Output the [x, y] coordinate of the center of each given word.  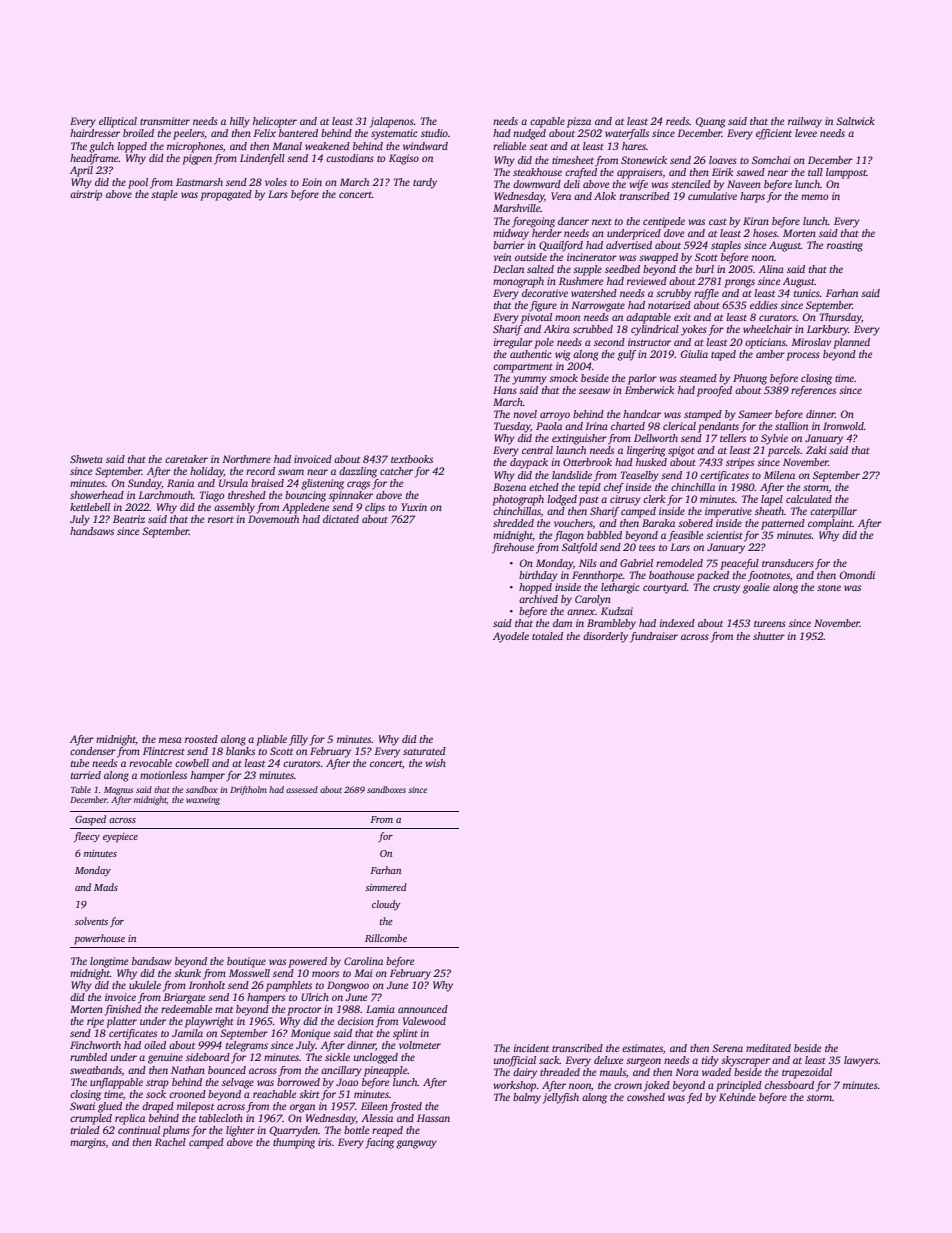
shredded [513, 523]
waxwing [203, 800]
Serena [727, 1048]
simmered [386, 887]
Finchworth [95, 1045]
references [813, 391]
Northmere [246, 459]
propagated [226, 195]
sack [549, 1060]
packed [713, 576]
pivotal [536, 318]
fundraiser [654, 637]
